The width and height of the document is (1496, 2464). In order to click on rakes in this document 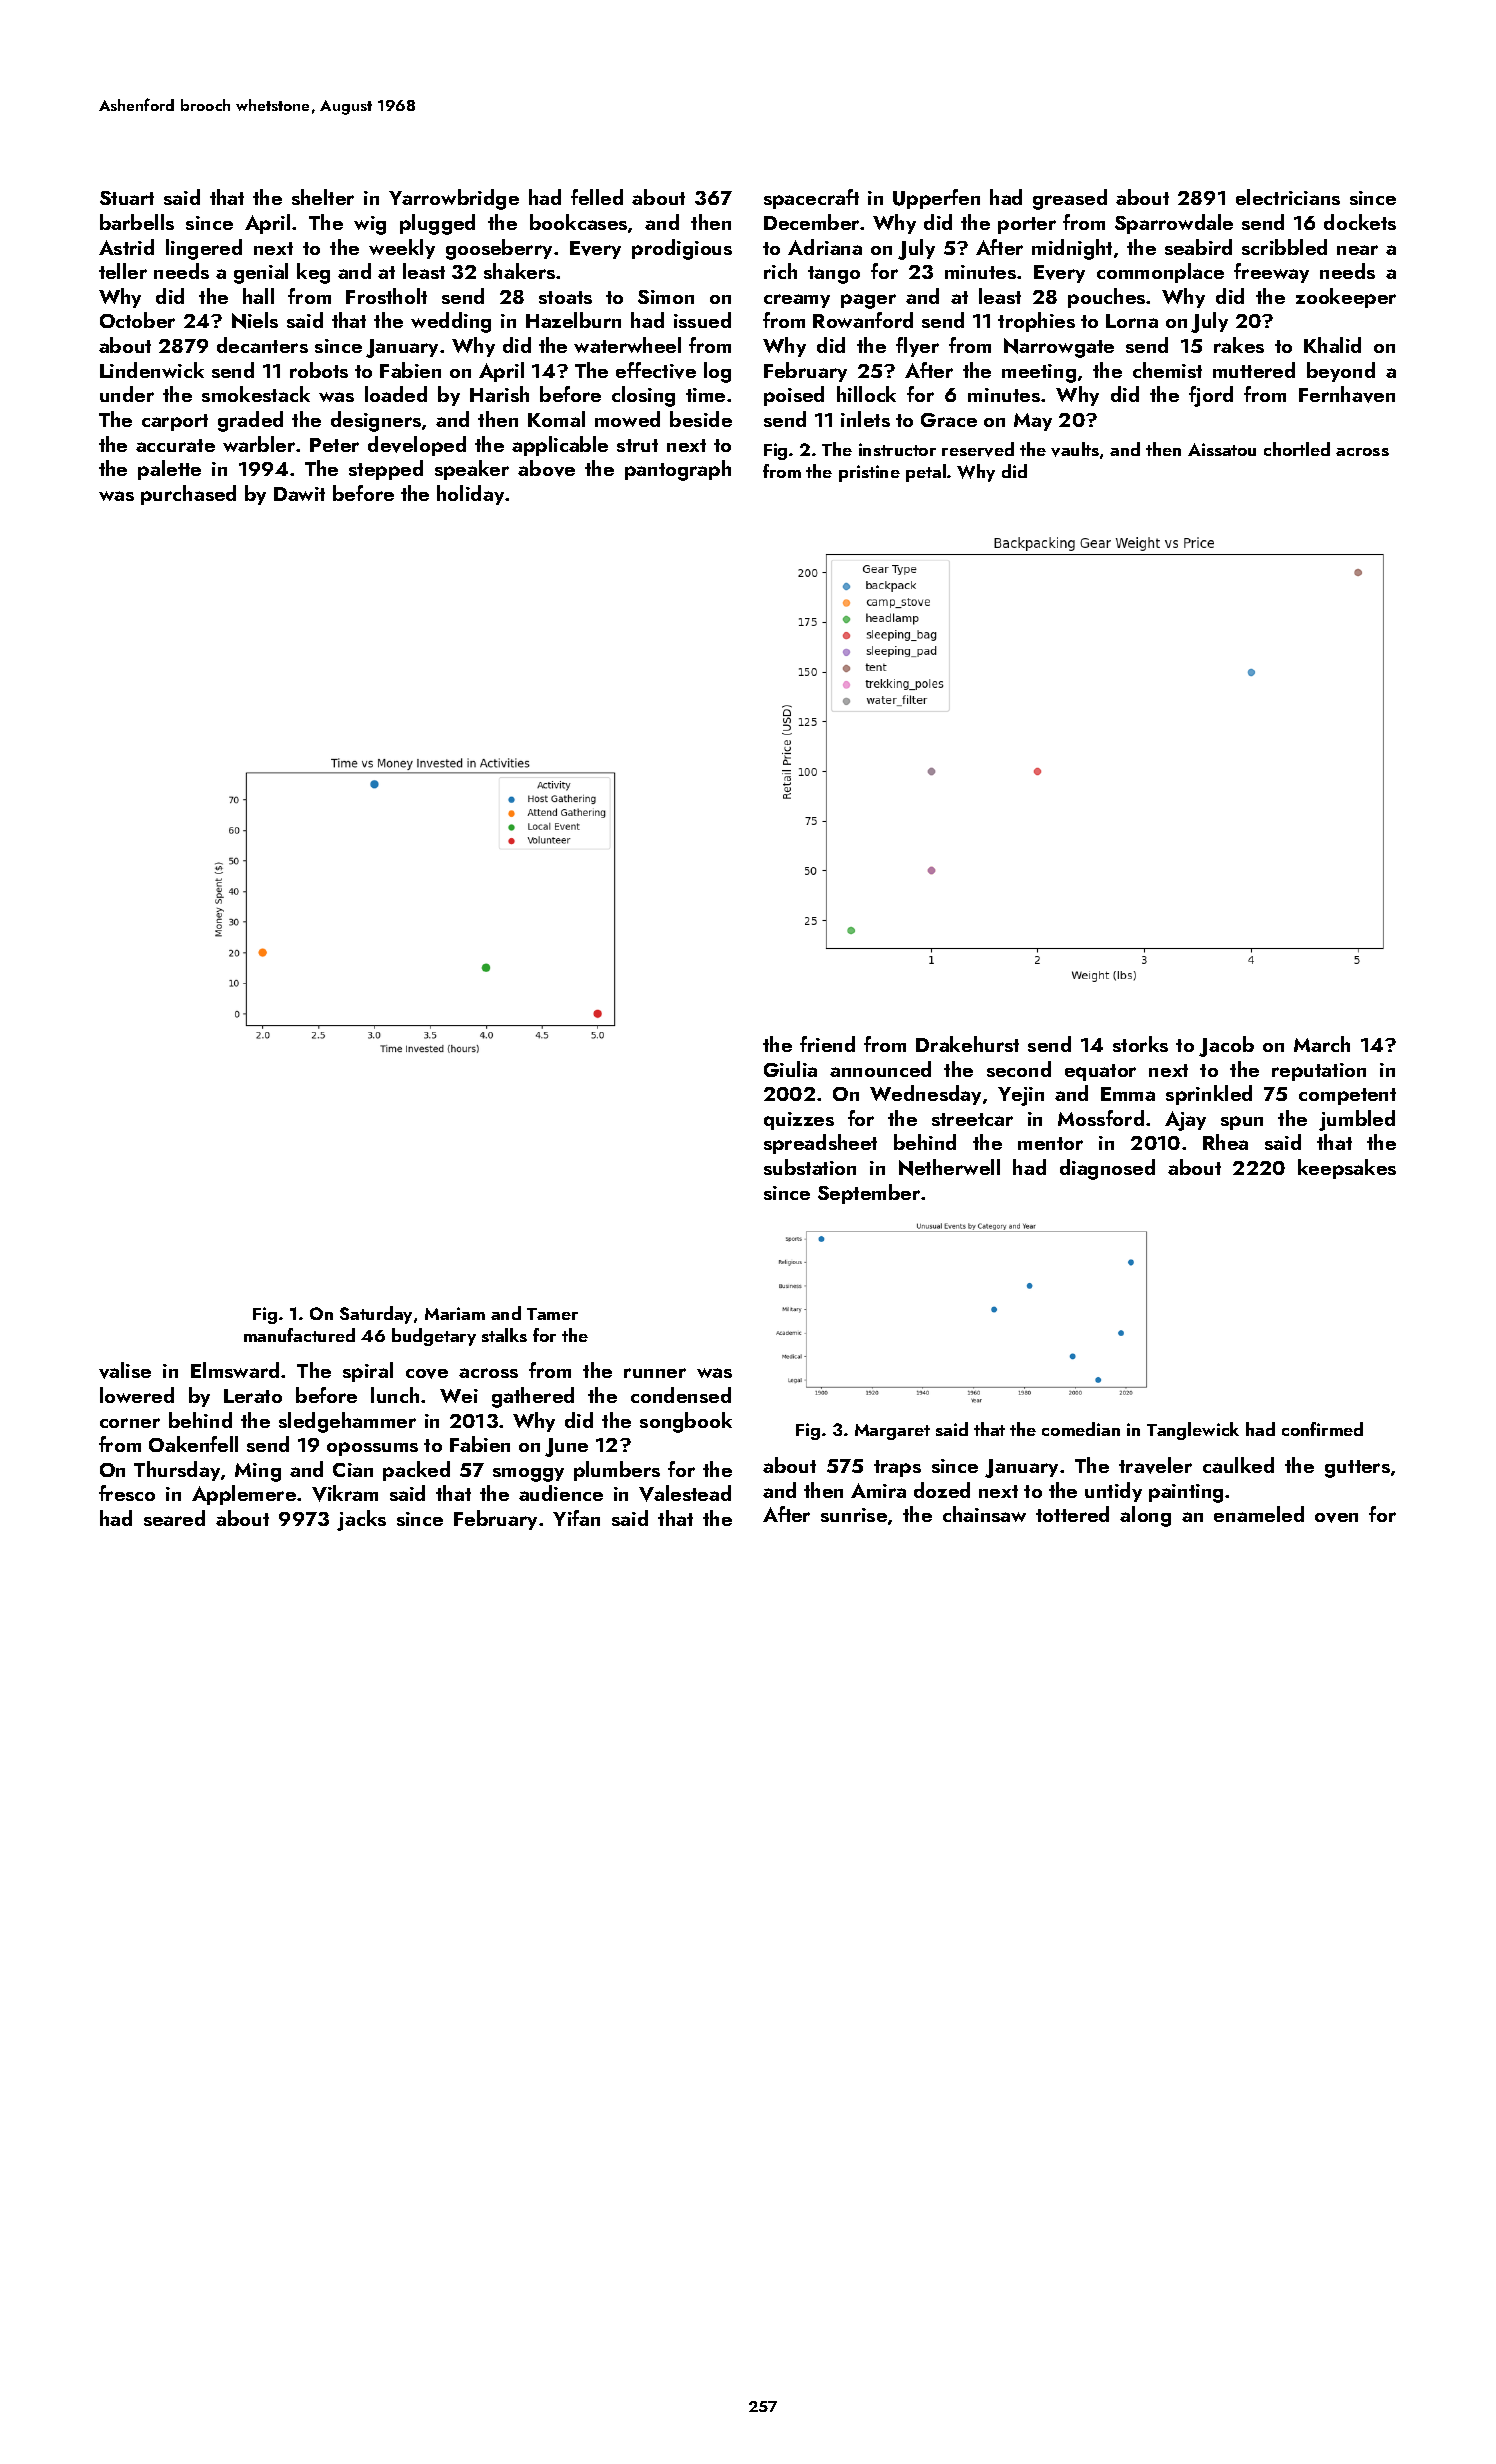, I will do `click(1239, 345)`.
